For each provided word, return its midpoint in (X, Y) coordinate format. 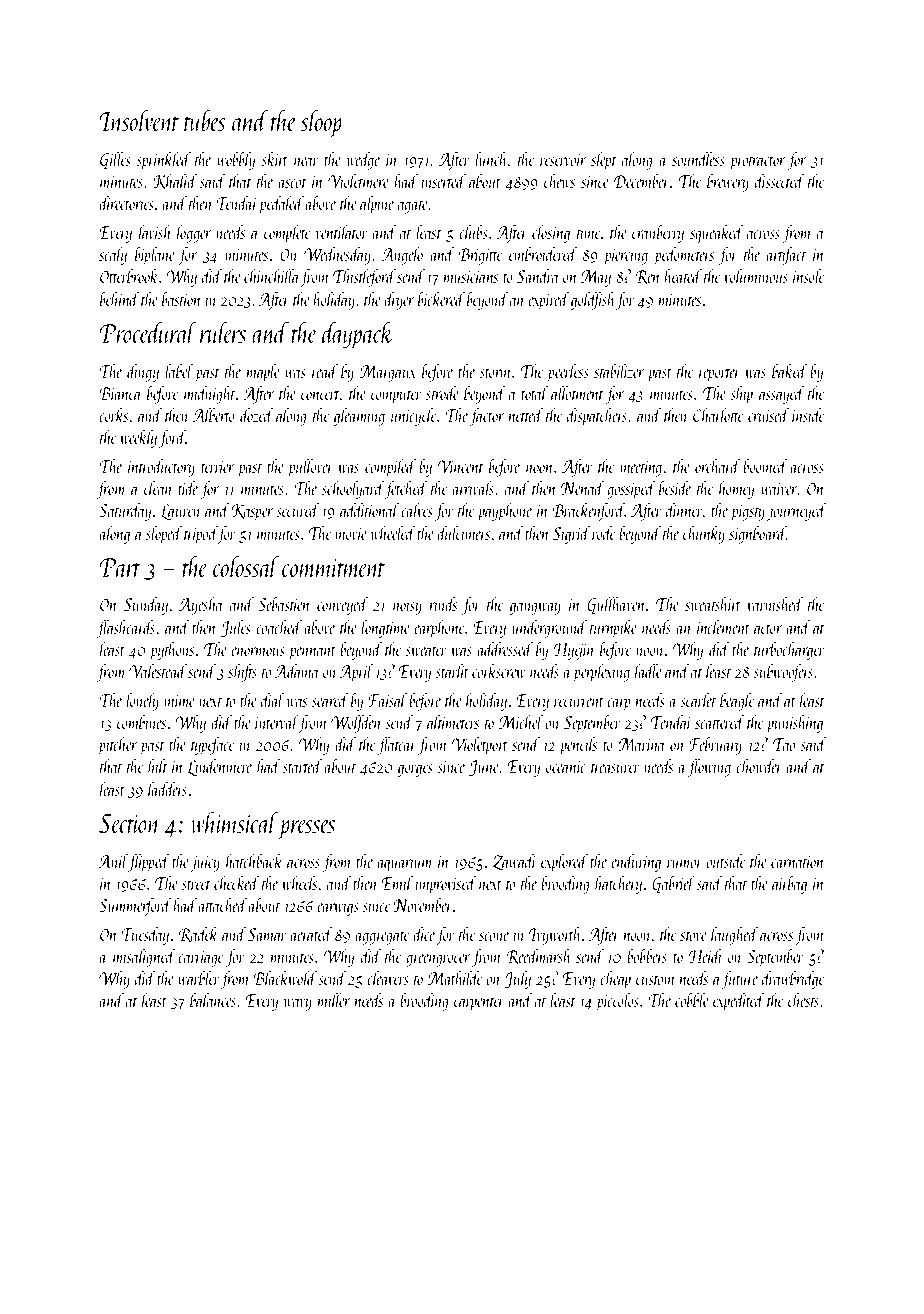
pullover (311, 468)
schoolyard (353, 490)
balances (213, 1000)
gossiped (631, 490)
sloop (321, 123)
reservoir (563, 160)
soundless (698, 159)
